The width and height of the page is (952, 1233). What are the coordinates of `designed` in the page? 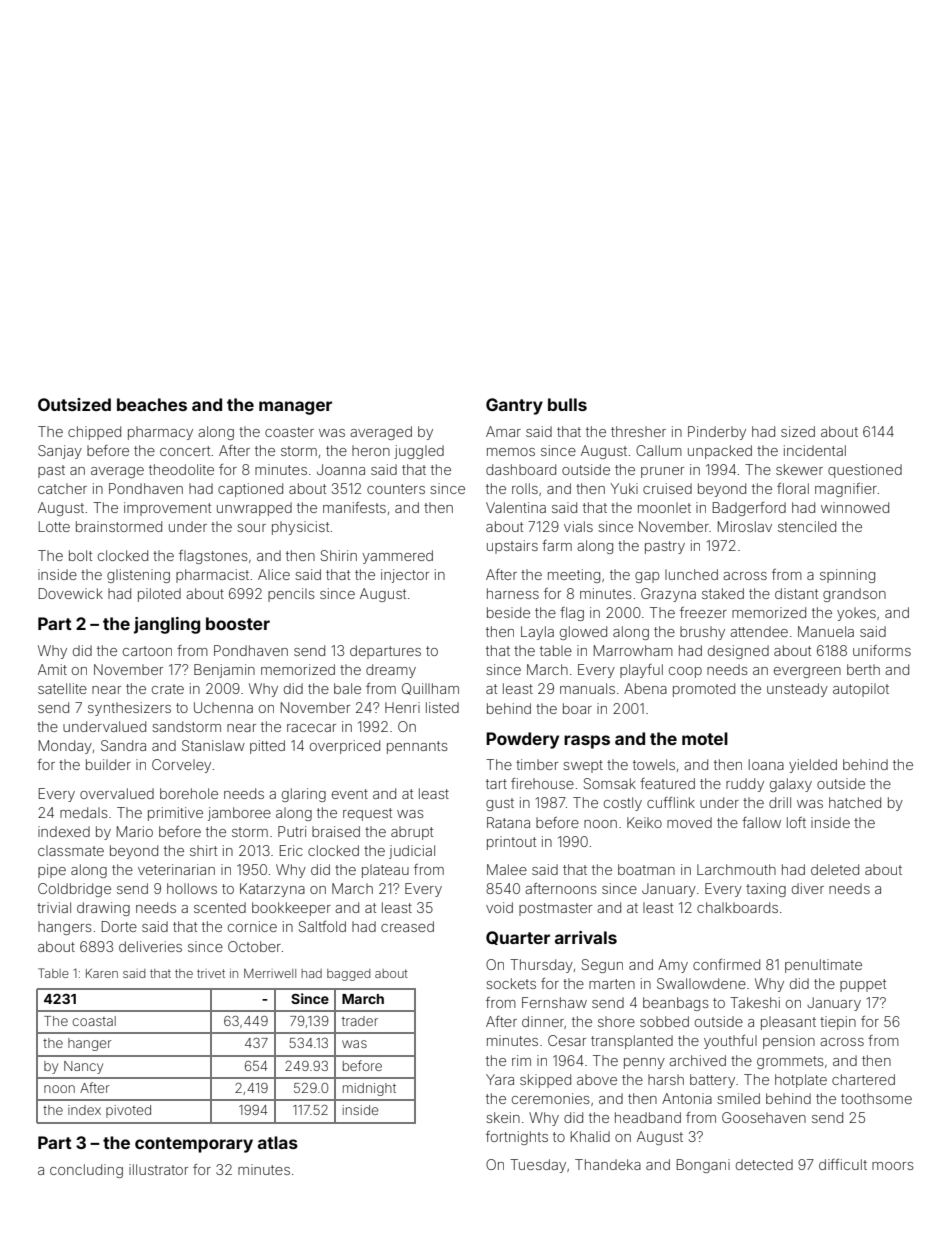 It's located at (738, 652).
